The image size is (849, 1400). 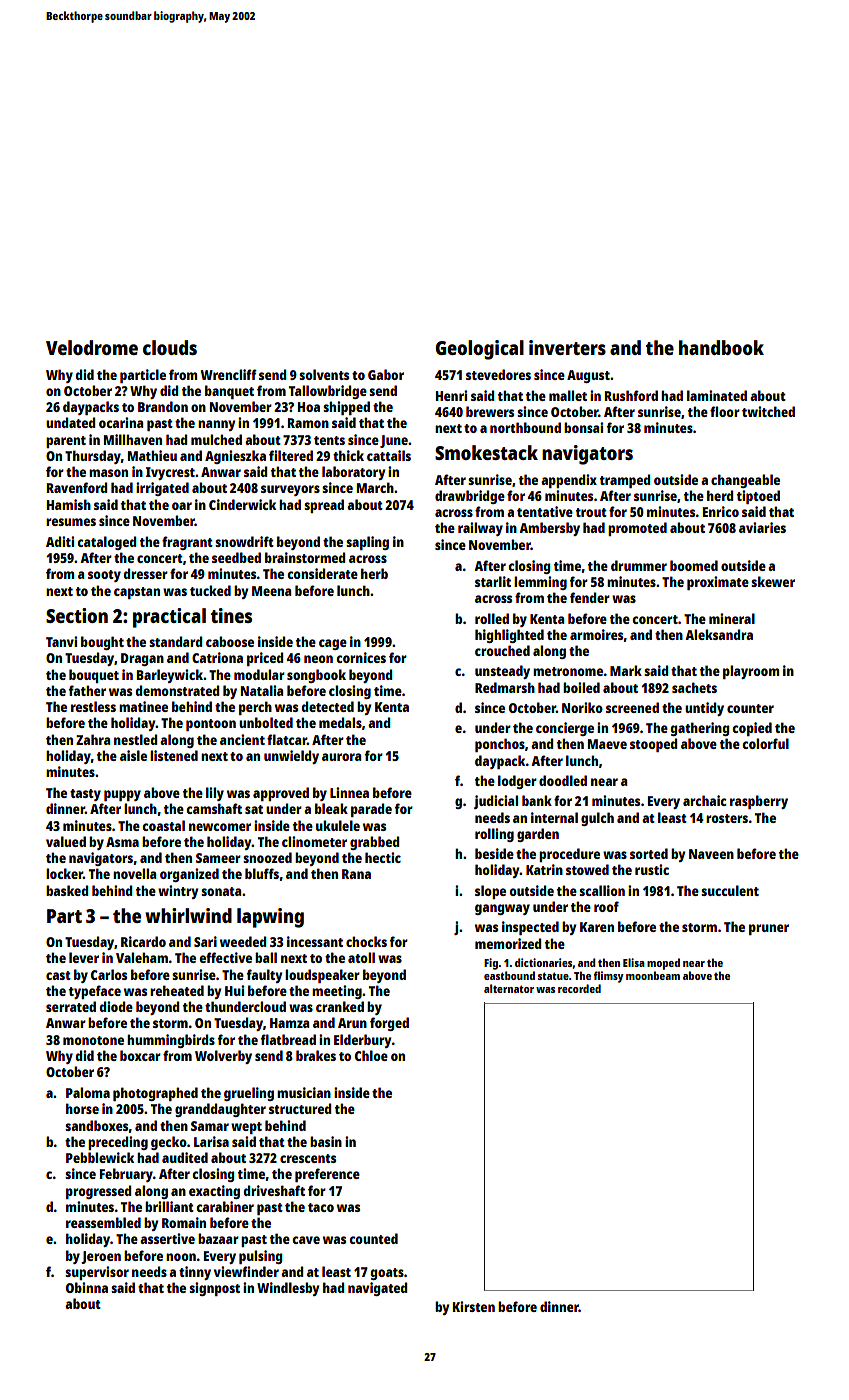 I want to click on herb, so click(x=374, y=573).
